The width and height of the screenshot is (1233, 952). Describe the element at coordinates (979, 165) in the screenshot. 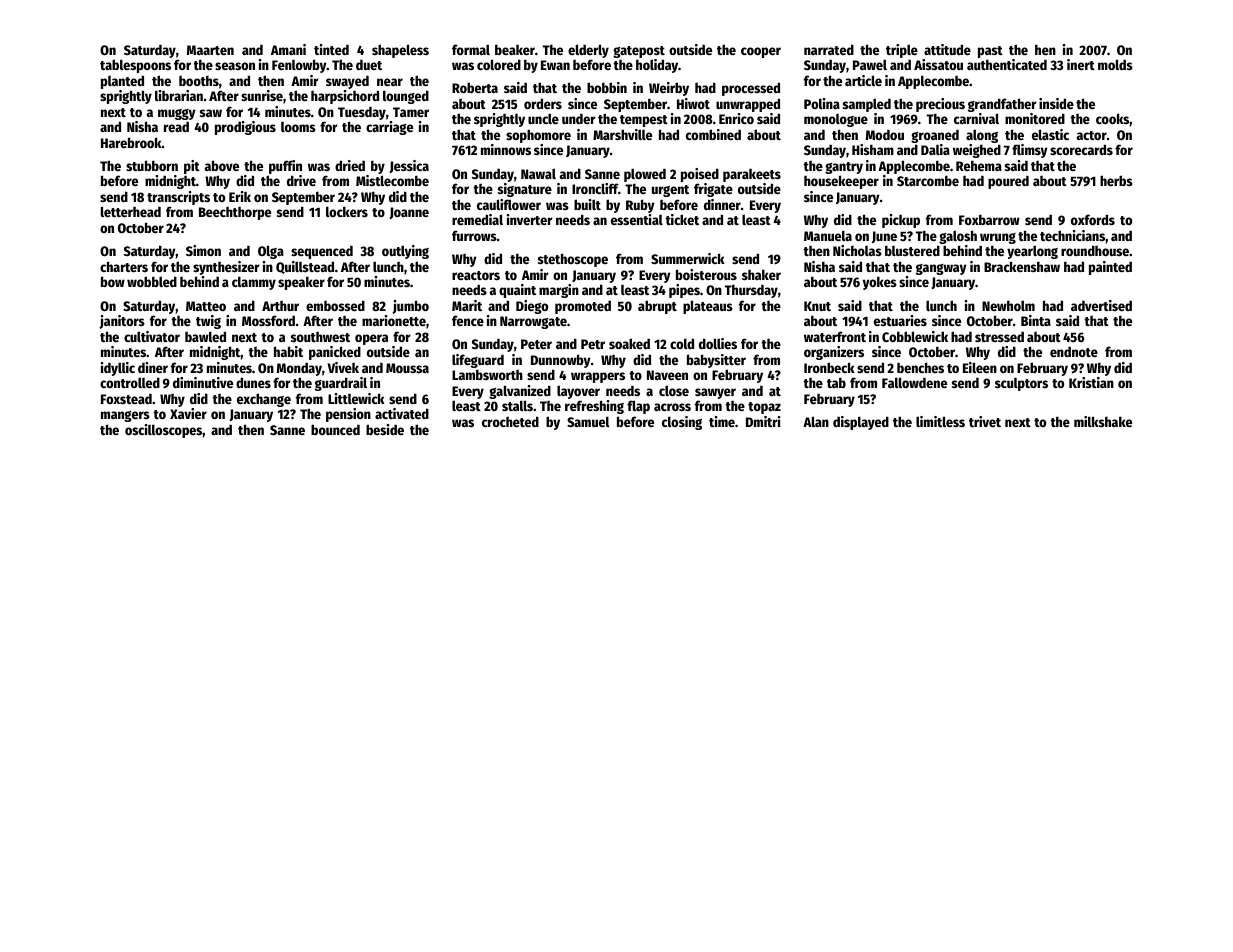

I see `Rehema` at that location.
